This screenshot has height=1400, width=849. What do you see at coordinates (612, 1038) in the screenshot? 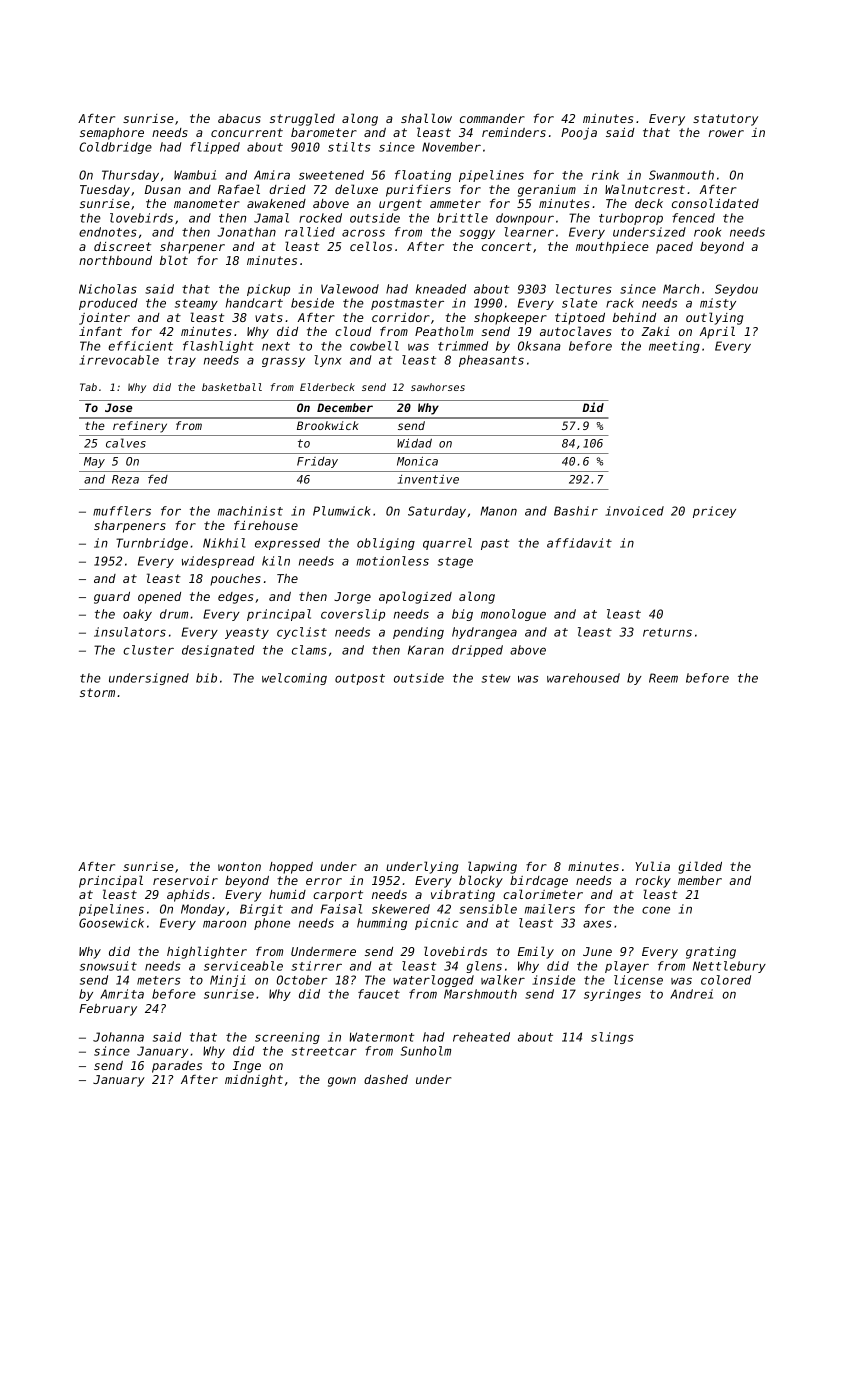
I see `slings` at bounding box center [612, 1038].
